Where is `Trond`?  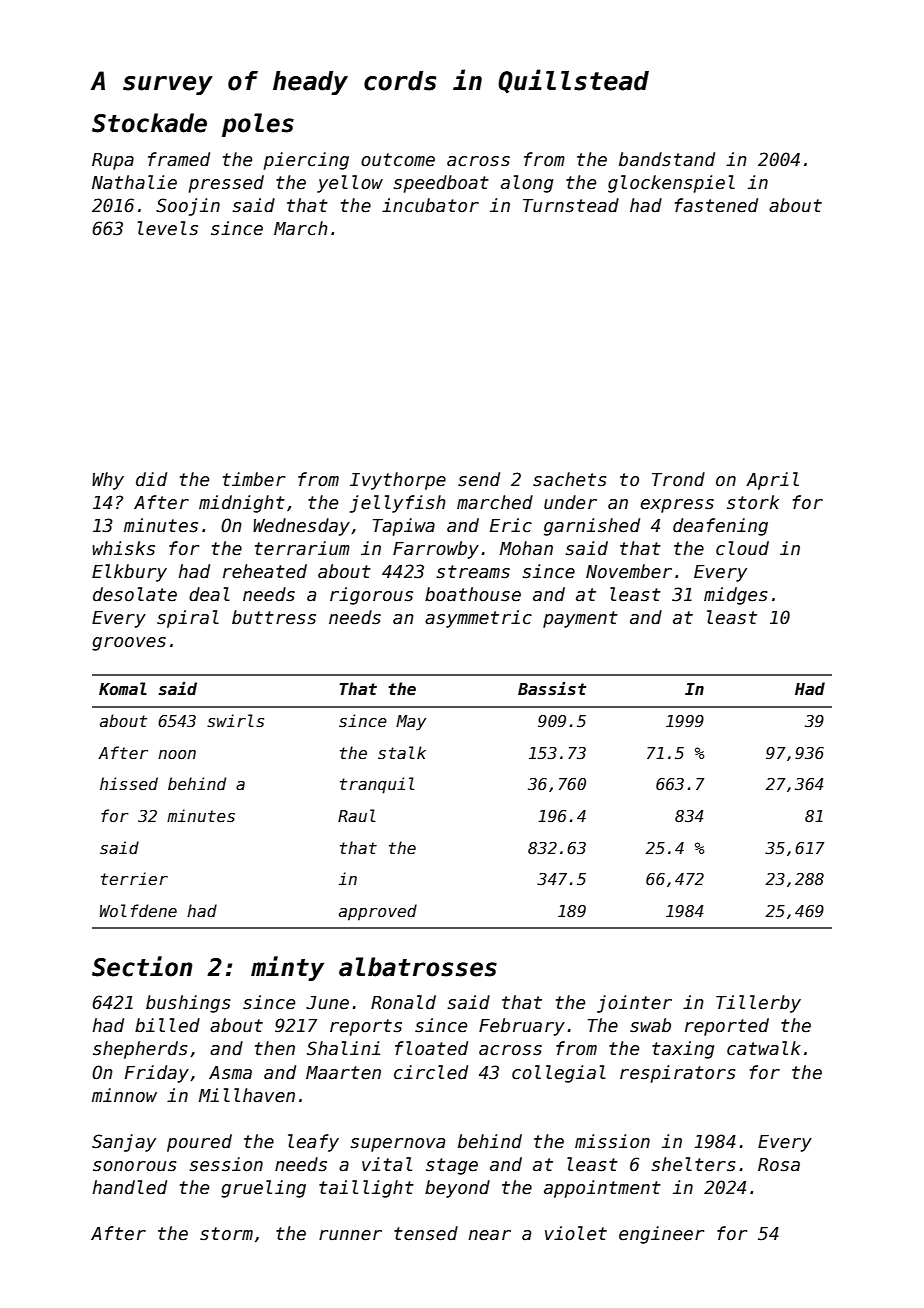 Trond is located at coordinates (678, 479).
